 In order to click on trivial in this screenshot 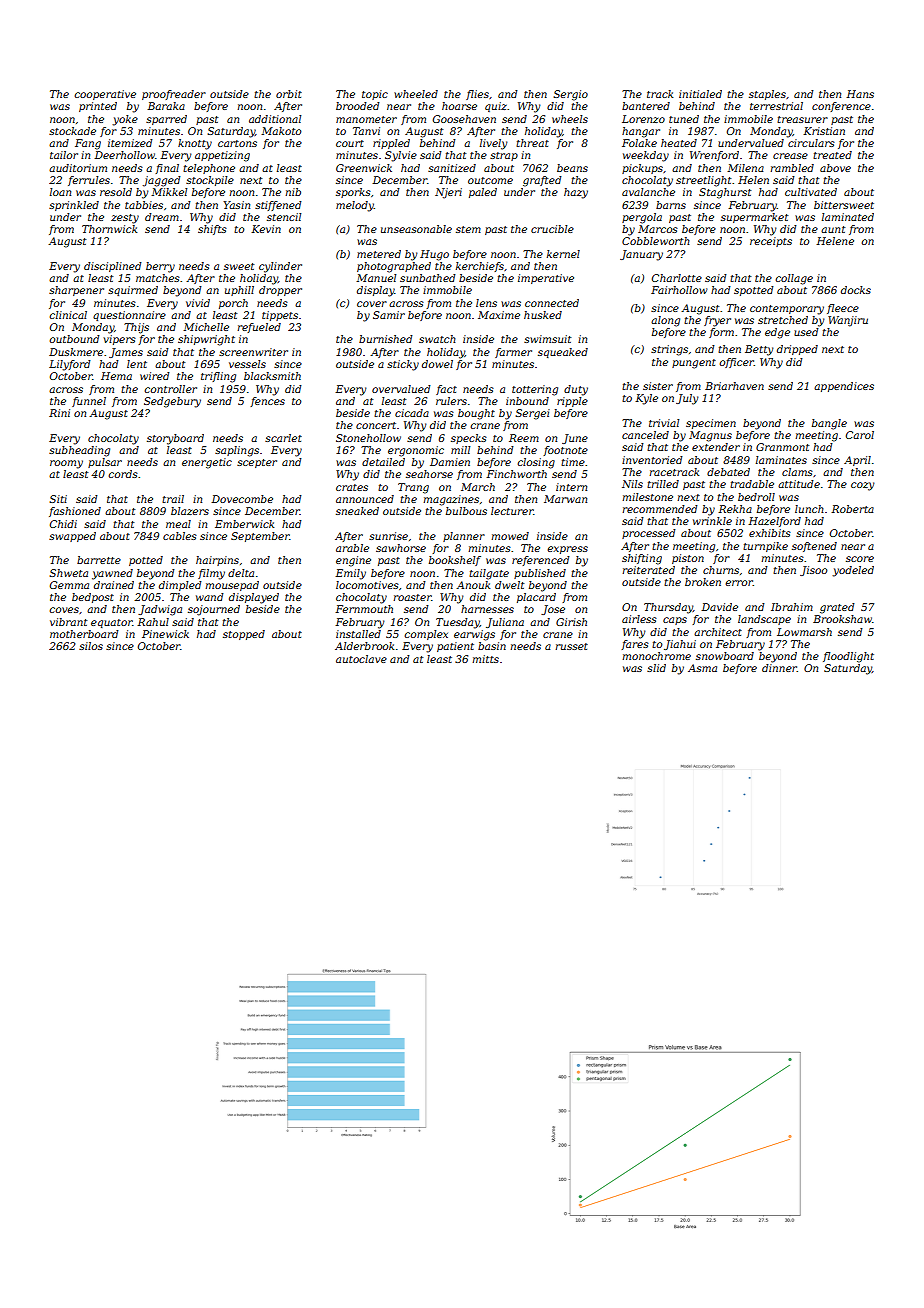, I will do `click(664, 423)`.
